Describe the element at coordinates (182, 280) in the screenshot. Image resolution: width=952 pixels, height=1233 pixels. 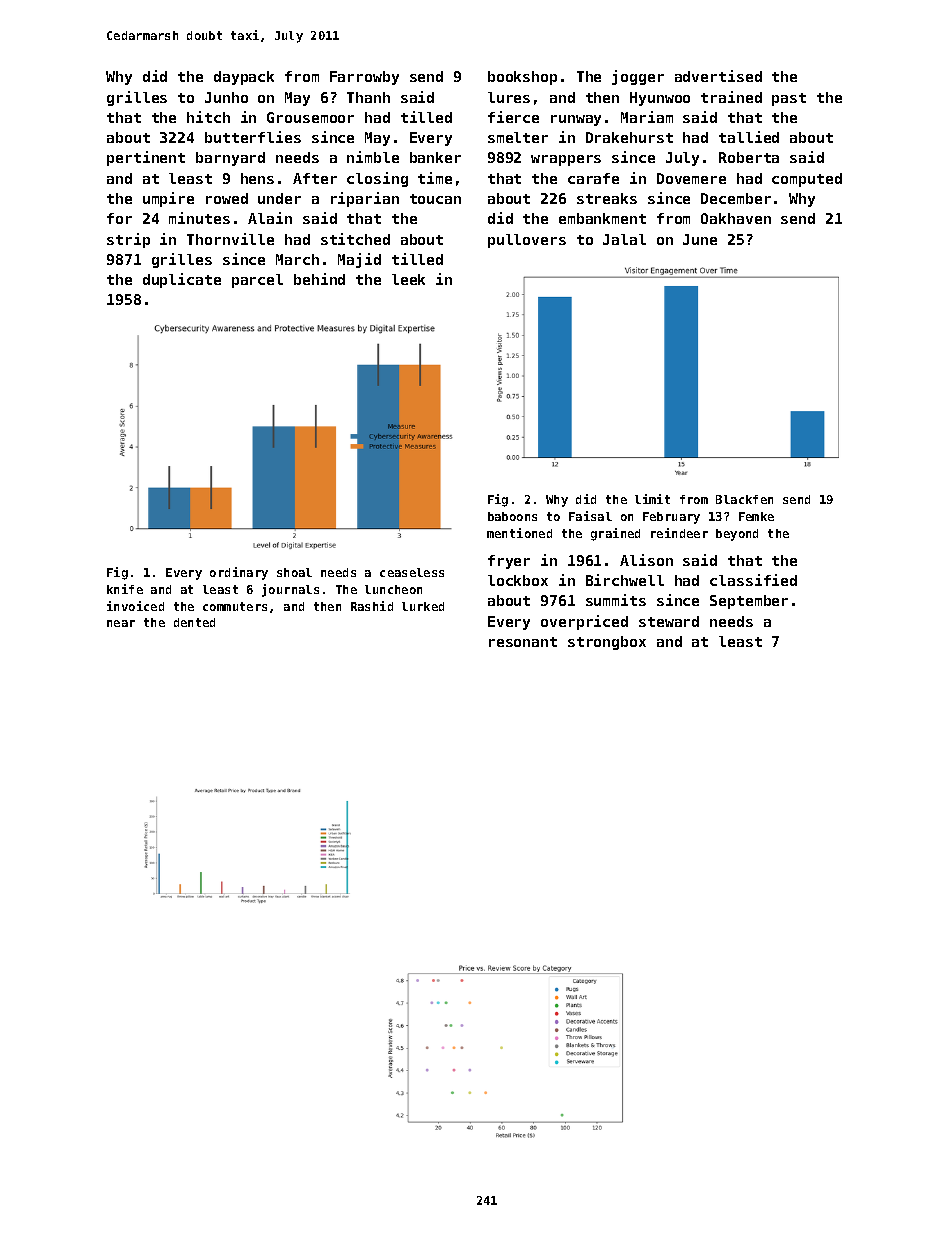
I see `duplicate` at that location.
